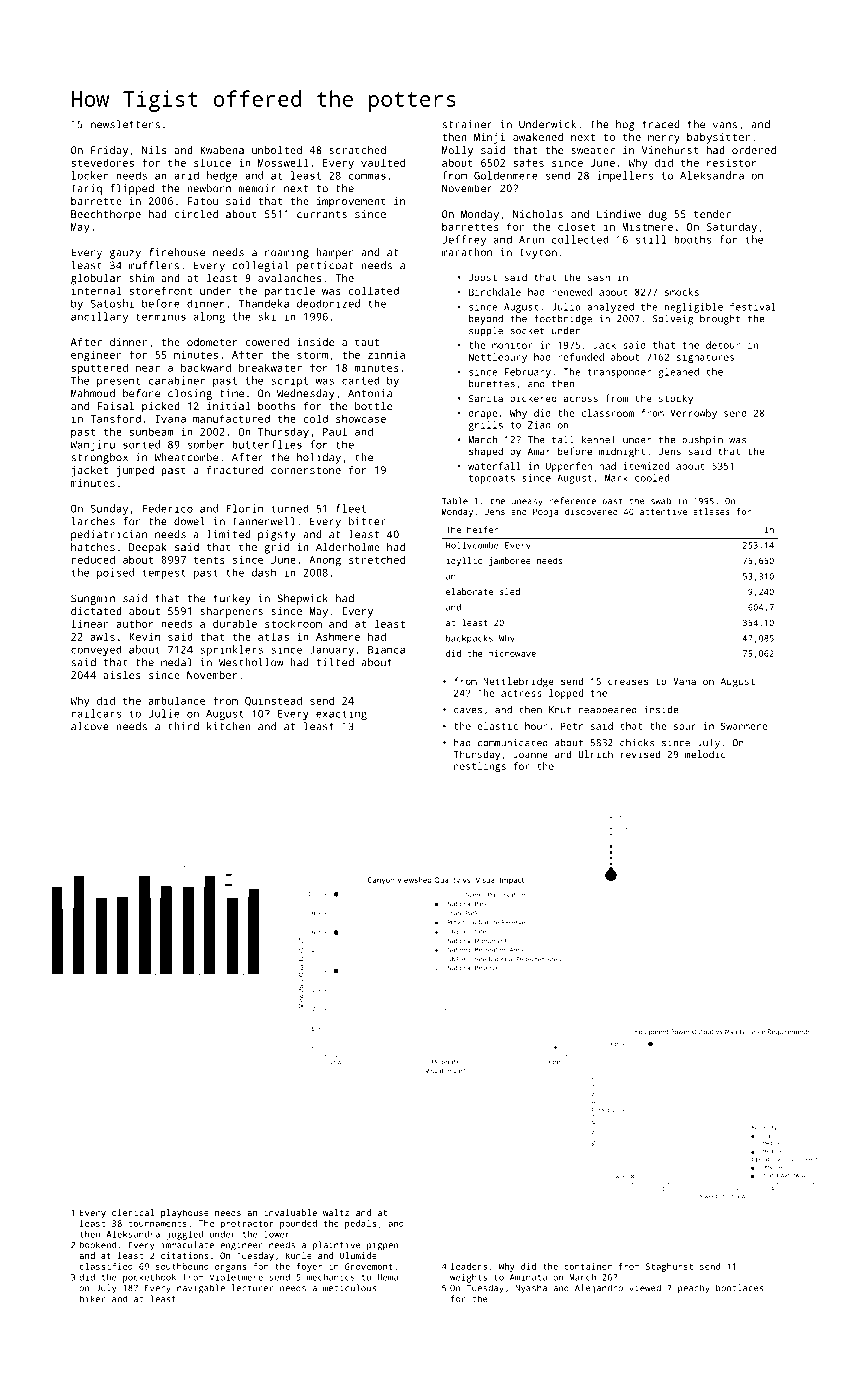 Image resolution: width=849 pixels, height=1400 pixels. What do you see at coordinates (669, 1267) in the screenshot?
I see `Staghurst` at bounding box center [669, 1267].
